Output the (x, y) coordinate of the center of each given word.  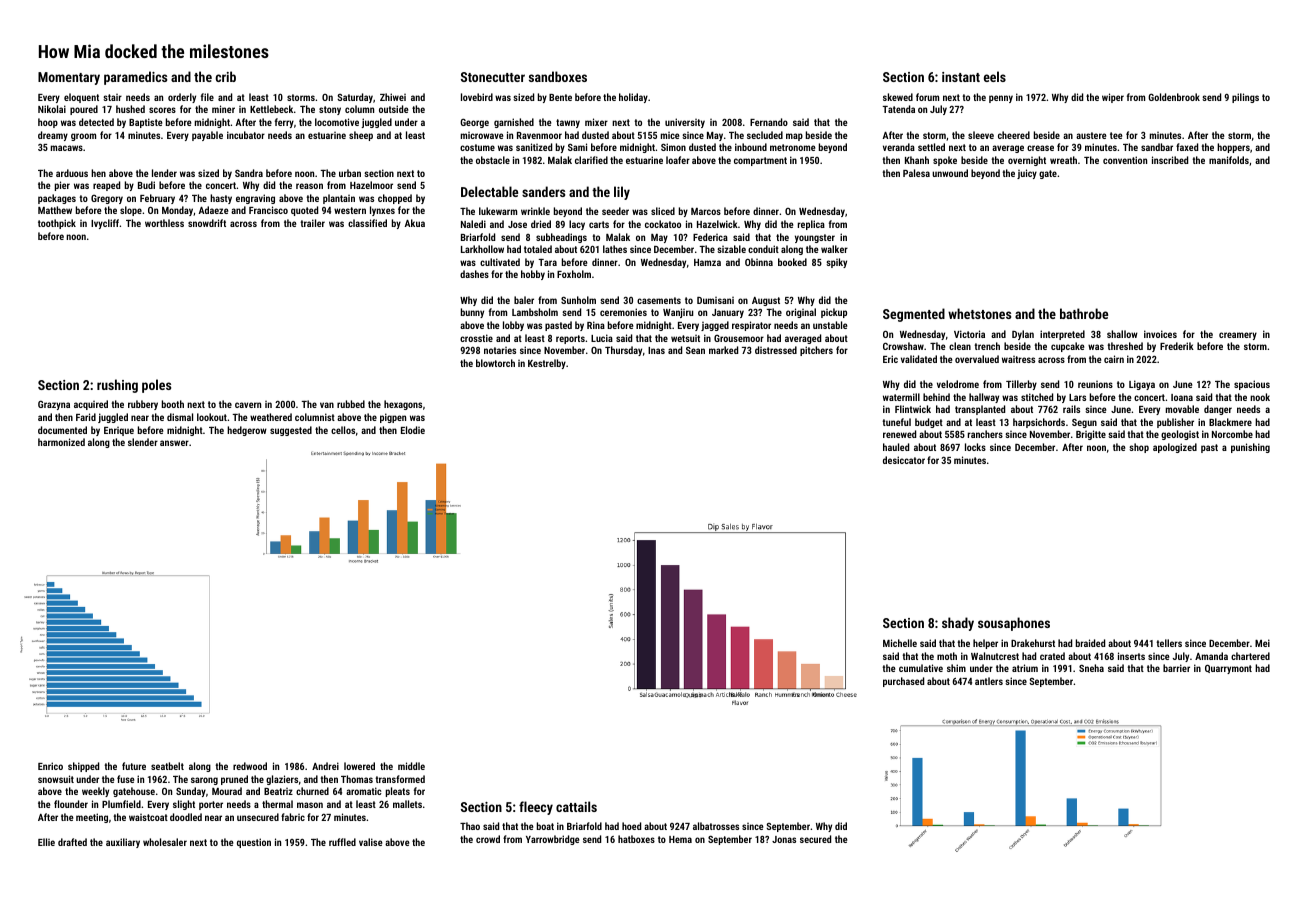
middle (411, 766)
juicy (1027, 174)
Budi (146, 185)
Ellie (46, 842)
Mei (1262, 643)
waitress (1018, 359)
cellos (343, 430)
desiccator (904, 460)
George (474, 123)
